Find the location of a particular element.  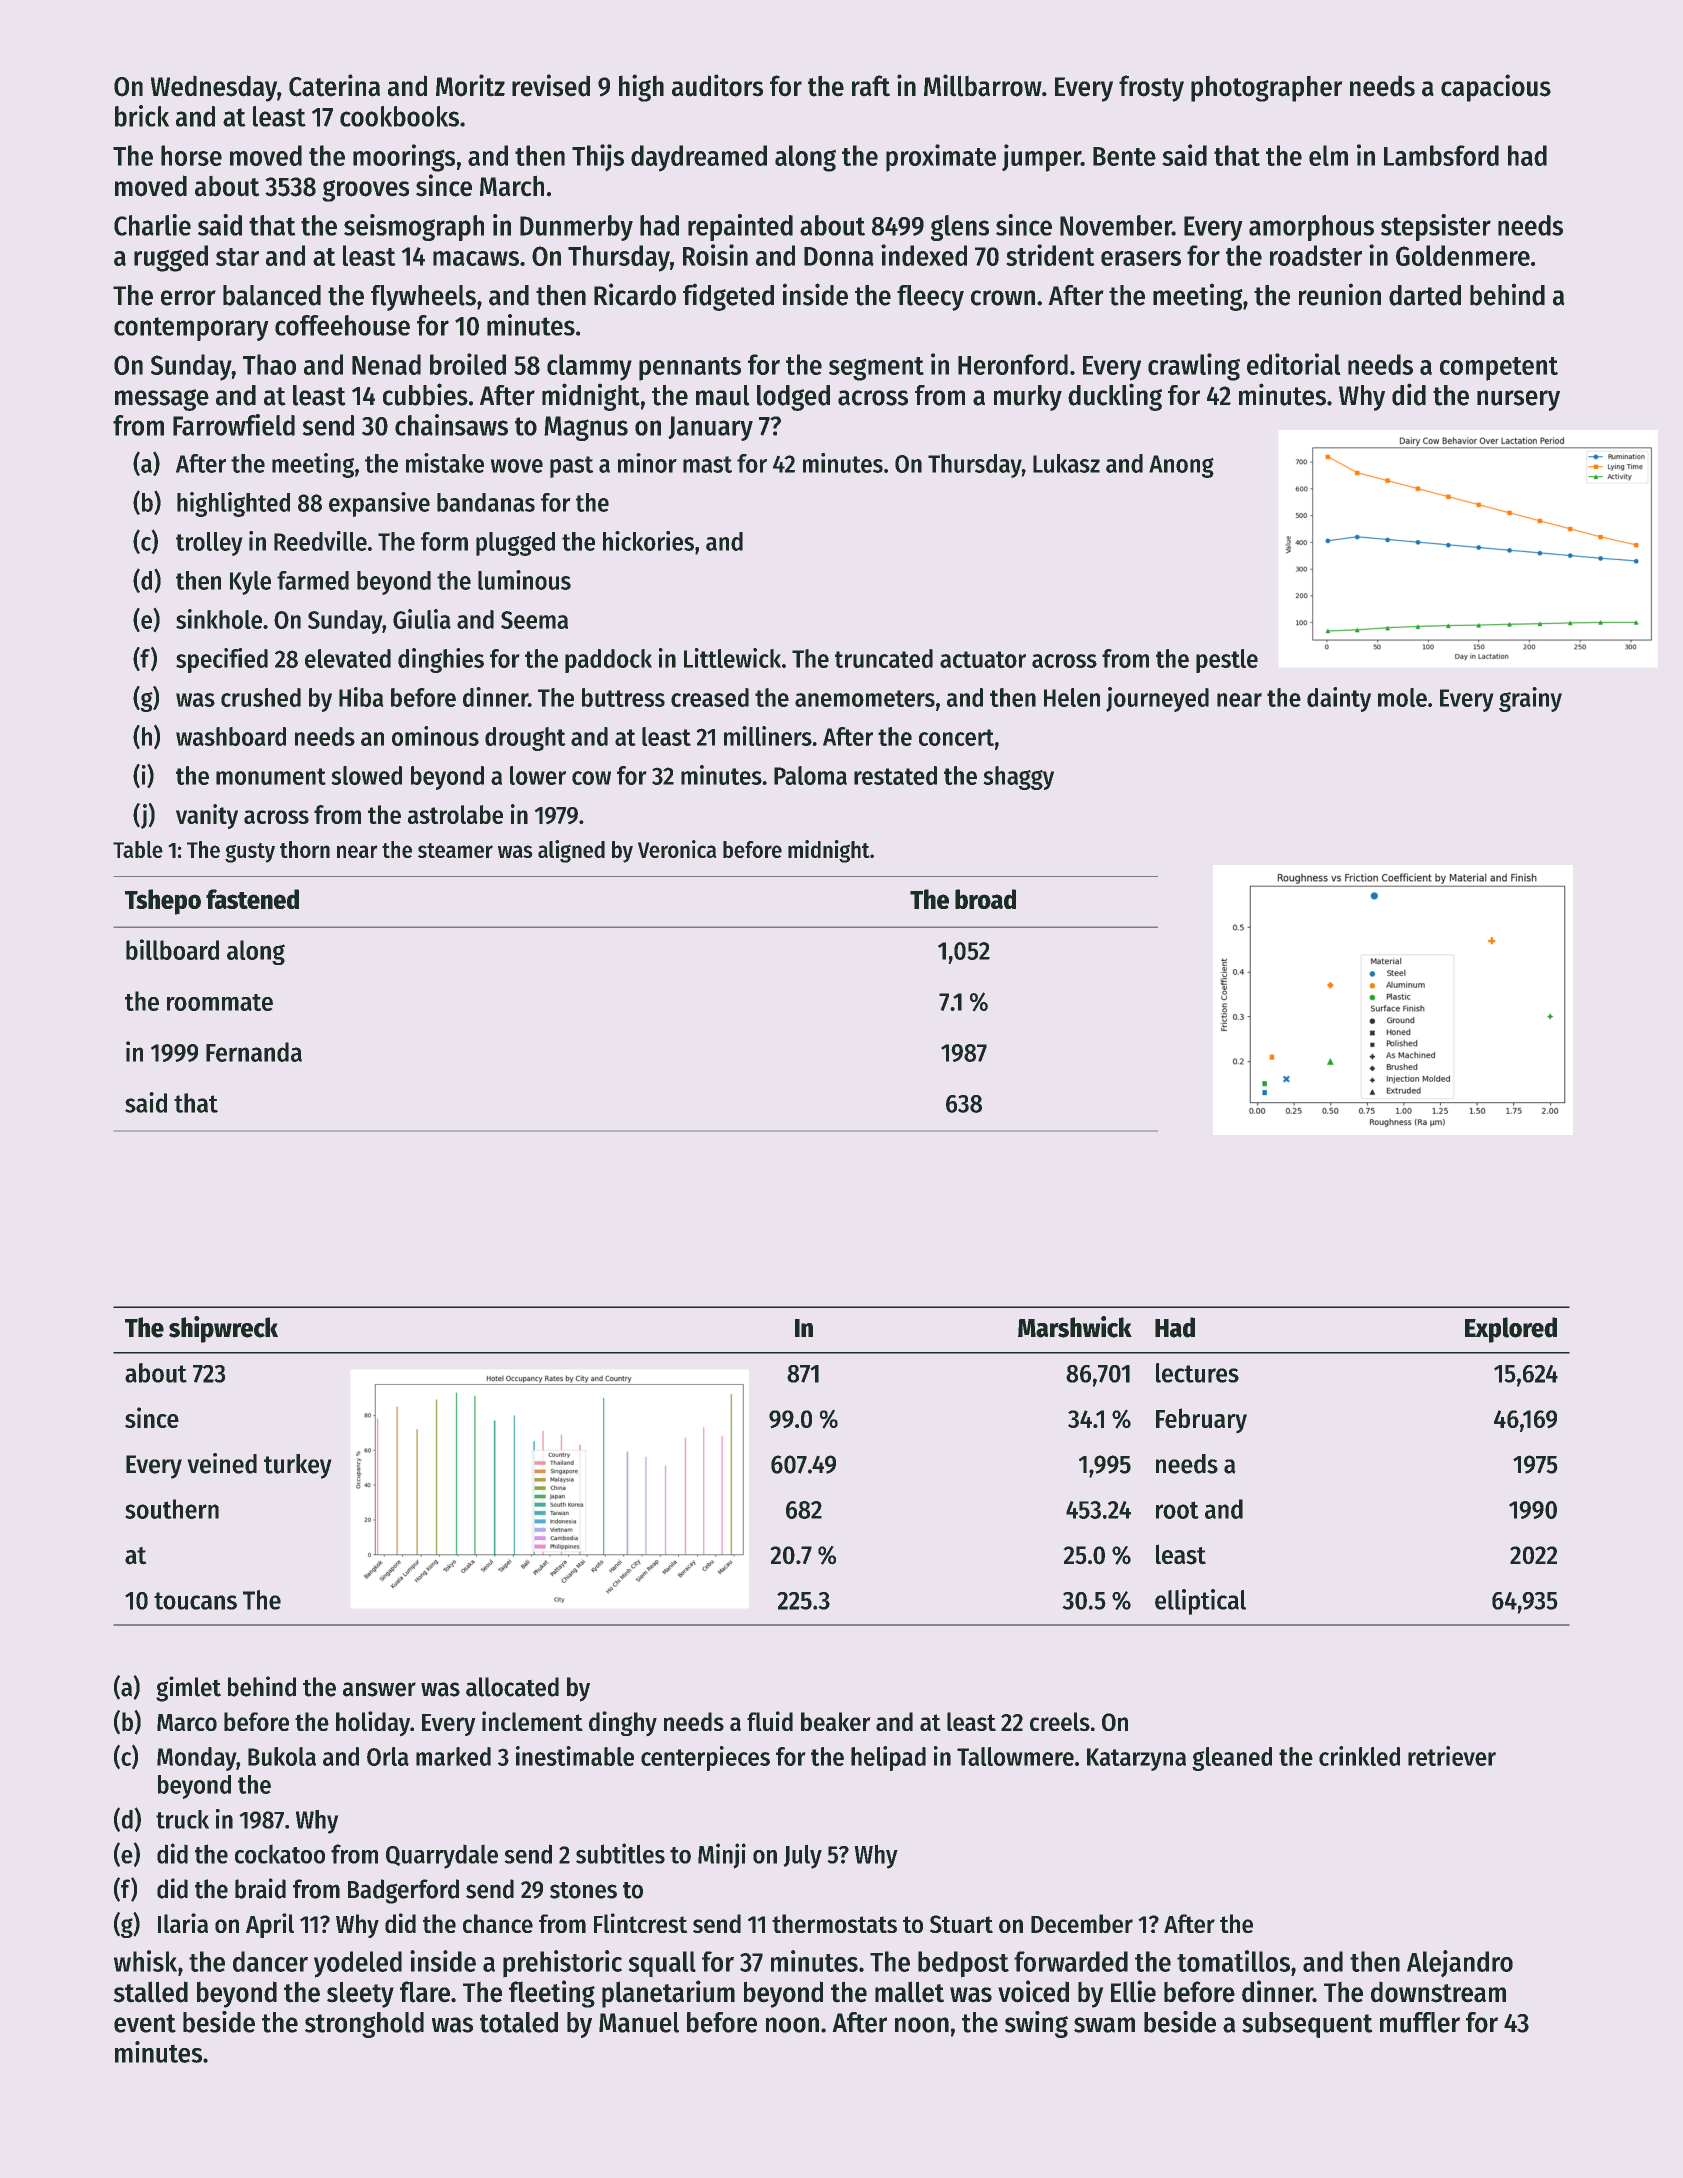

swing is located at coordinates (1036, 2024).
